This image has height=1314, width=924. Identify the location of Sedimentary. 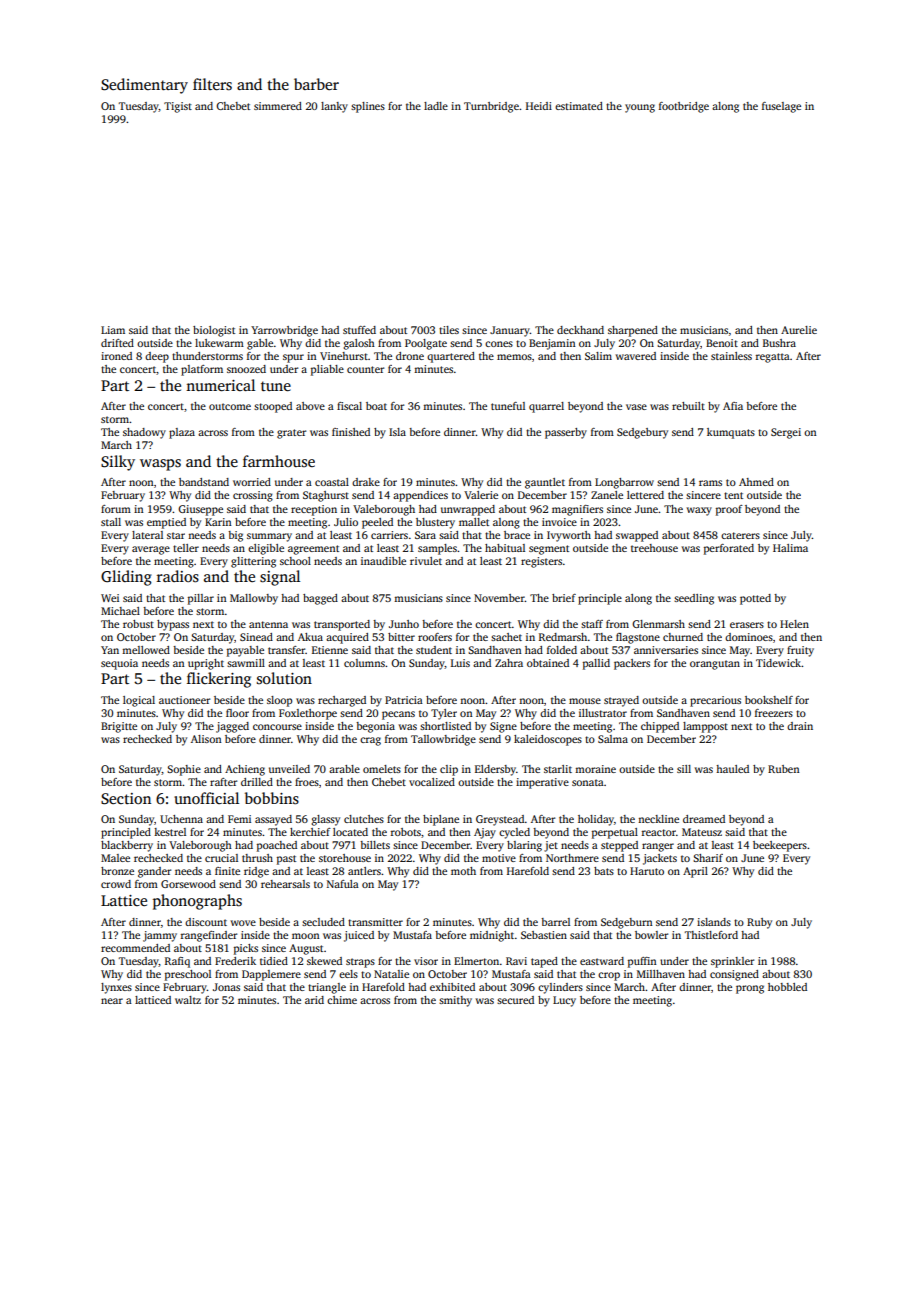
(144, 86).
